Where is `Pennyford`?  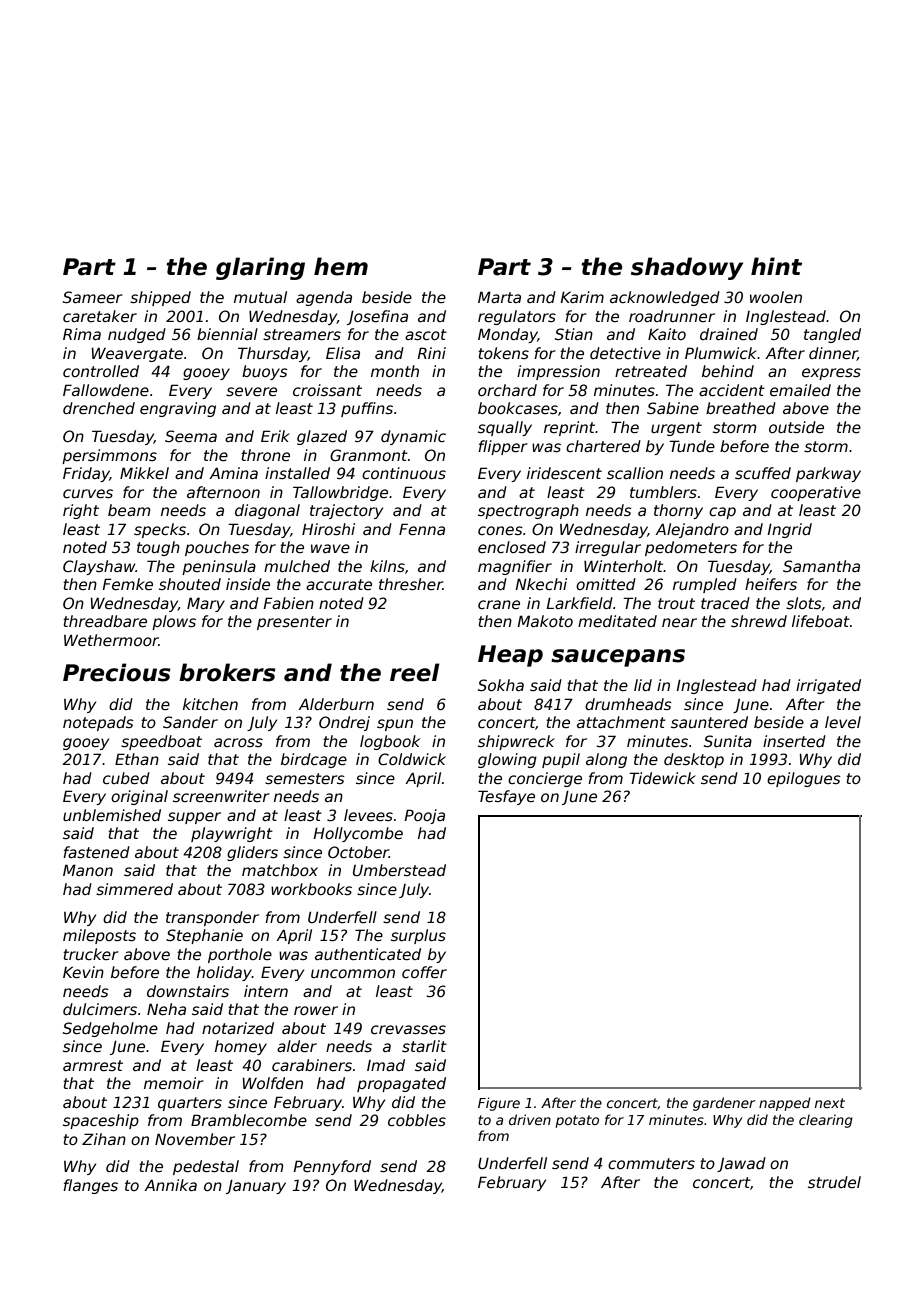 Pennyford is located at coordinates (332, 1167).
